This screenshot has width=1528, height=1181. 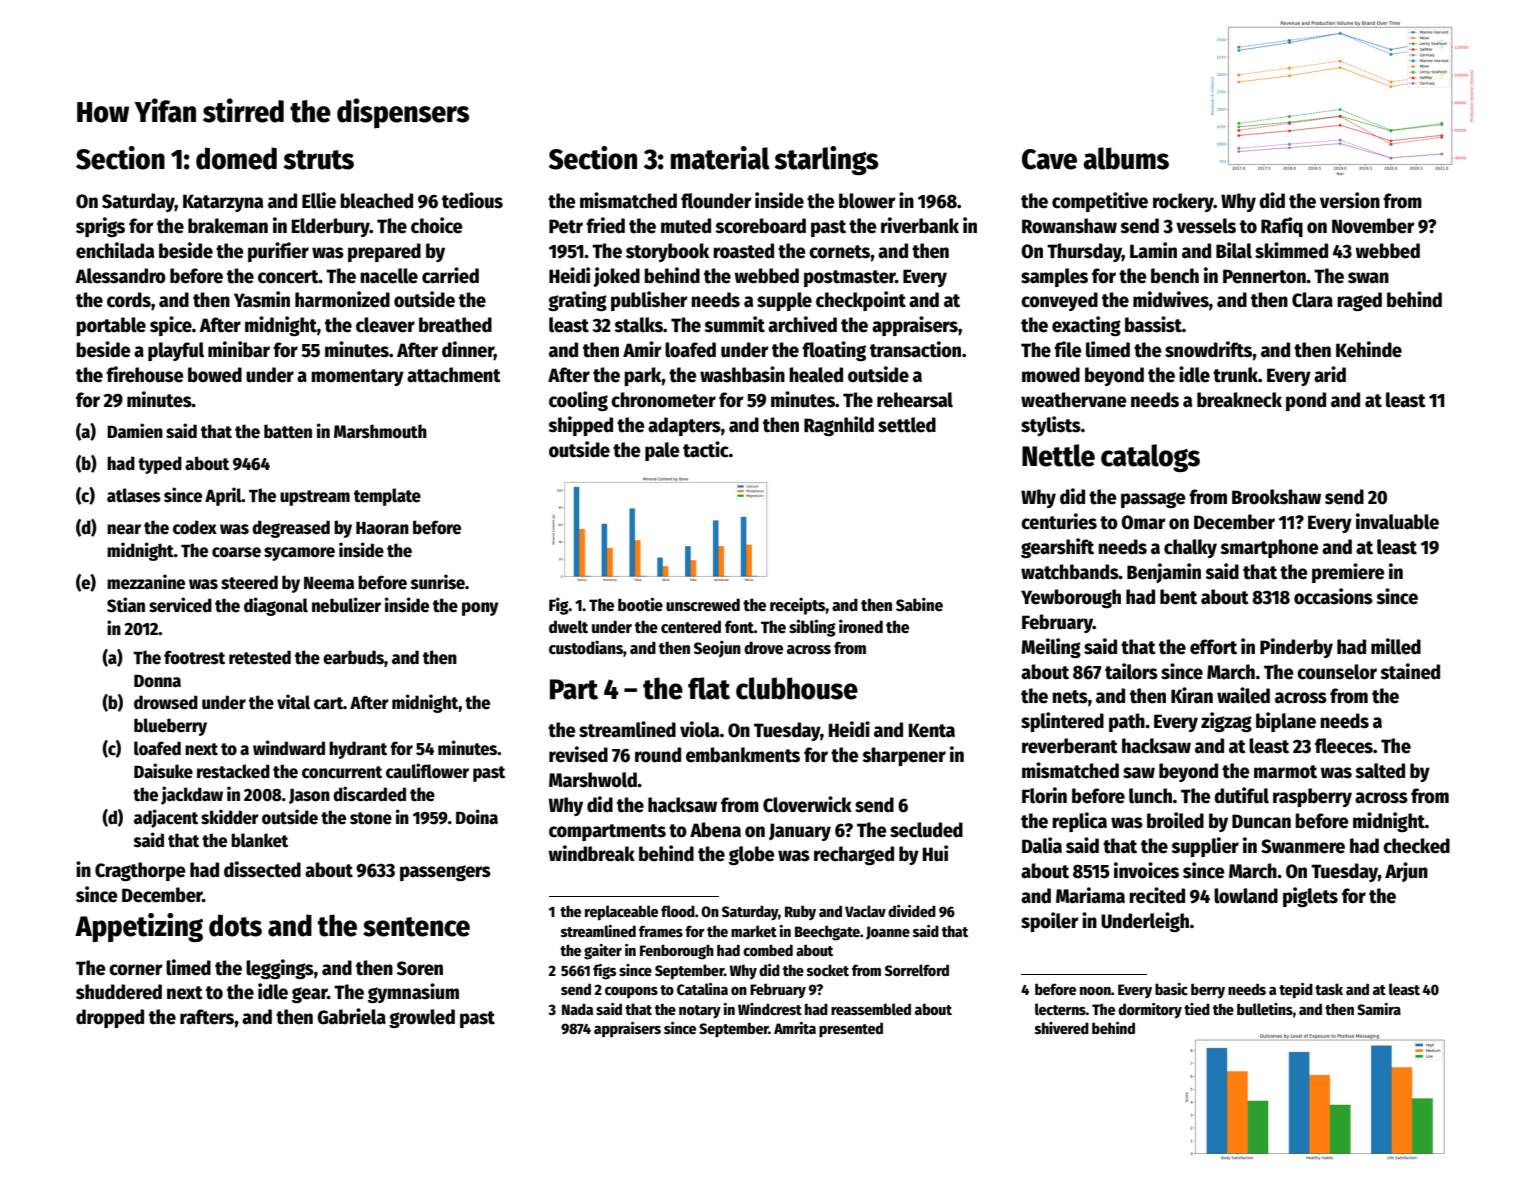 I want to click on gaiter, so click(x=603, y=952).
